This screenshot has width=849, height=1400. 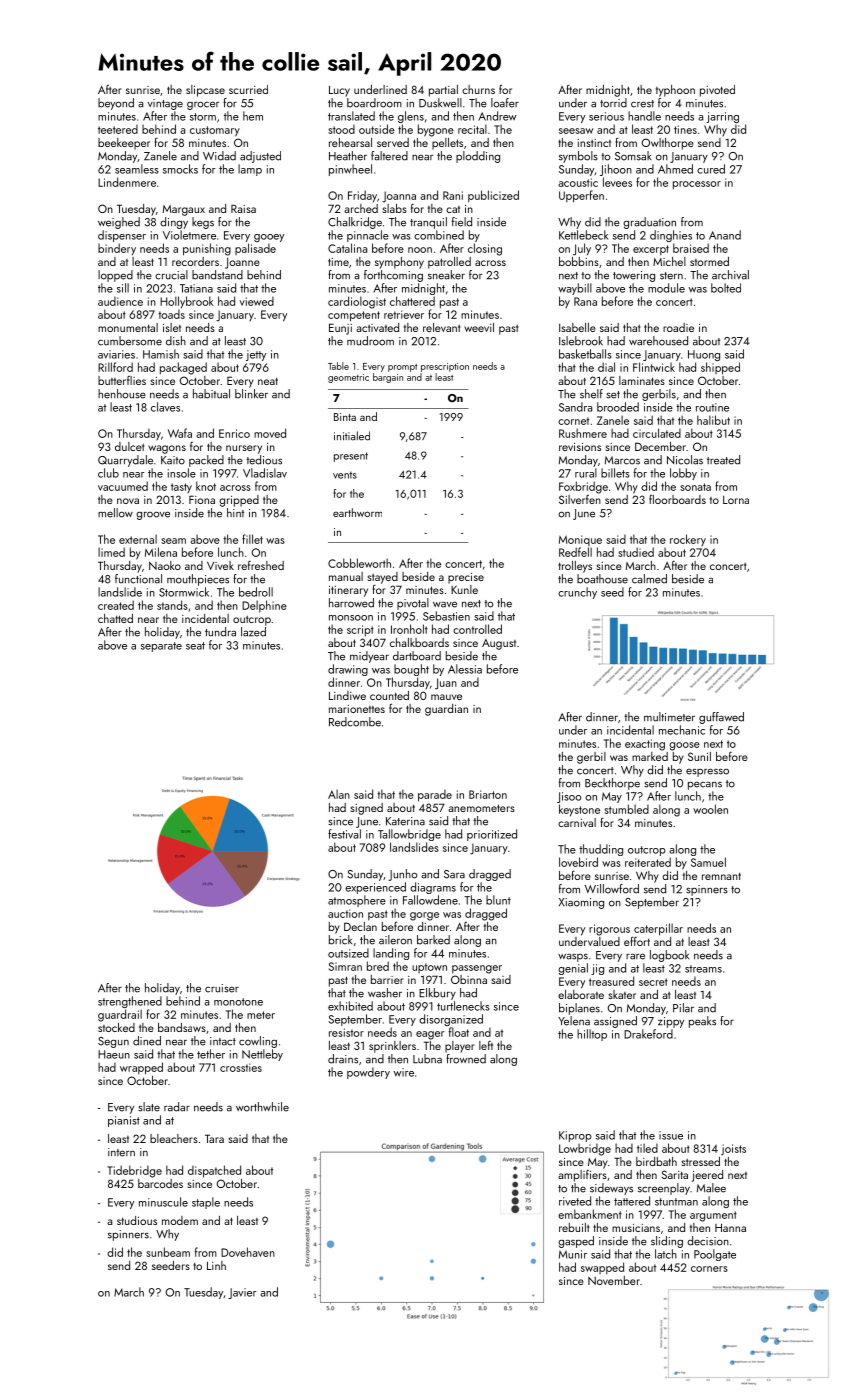 What do you see at coordinates (256, 592) in the screenshot?
I see `bedroll` at bounding box center [256, 592].
